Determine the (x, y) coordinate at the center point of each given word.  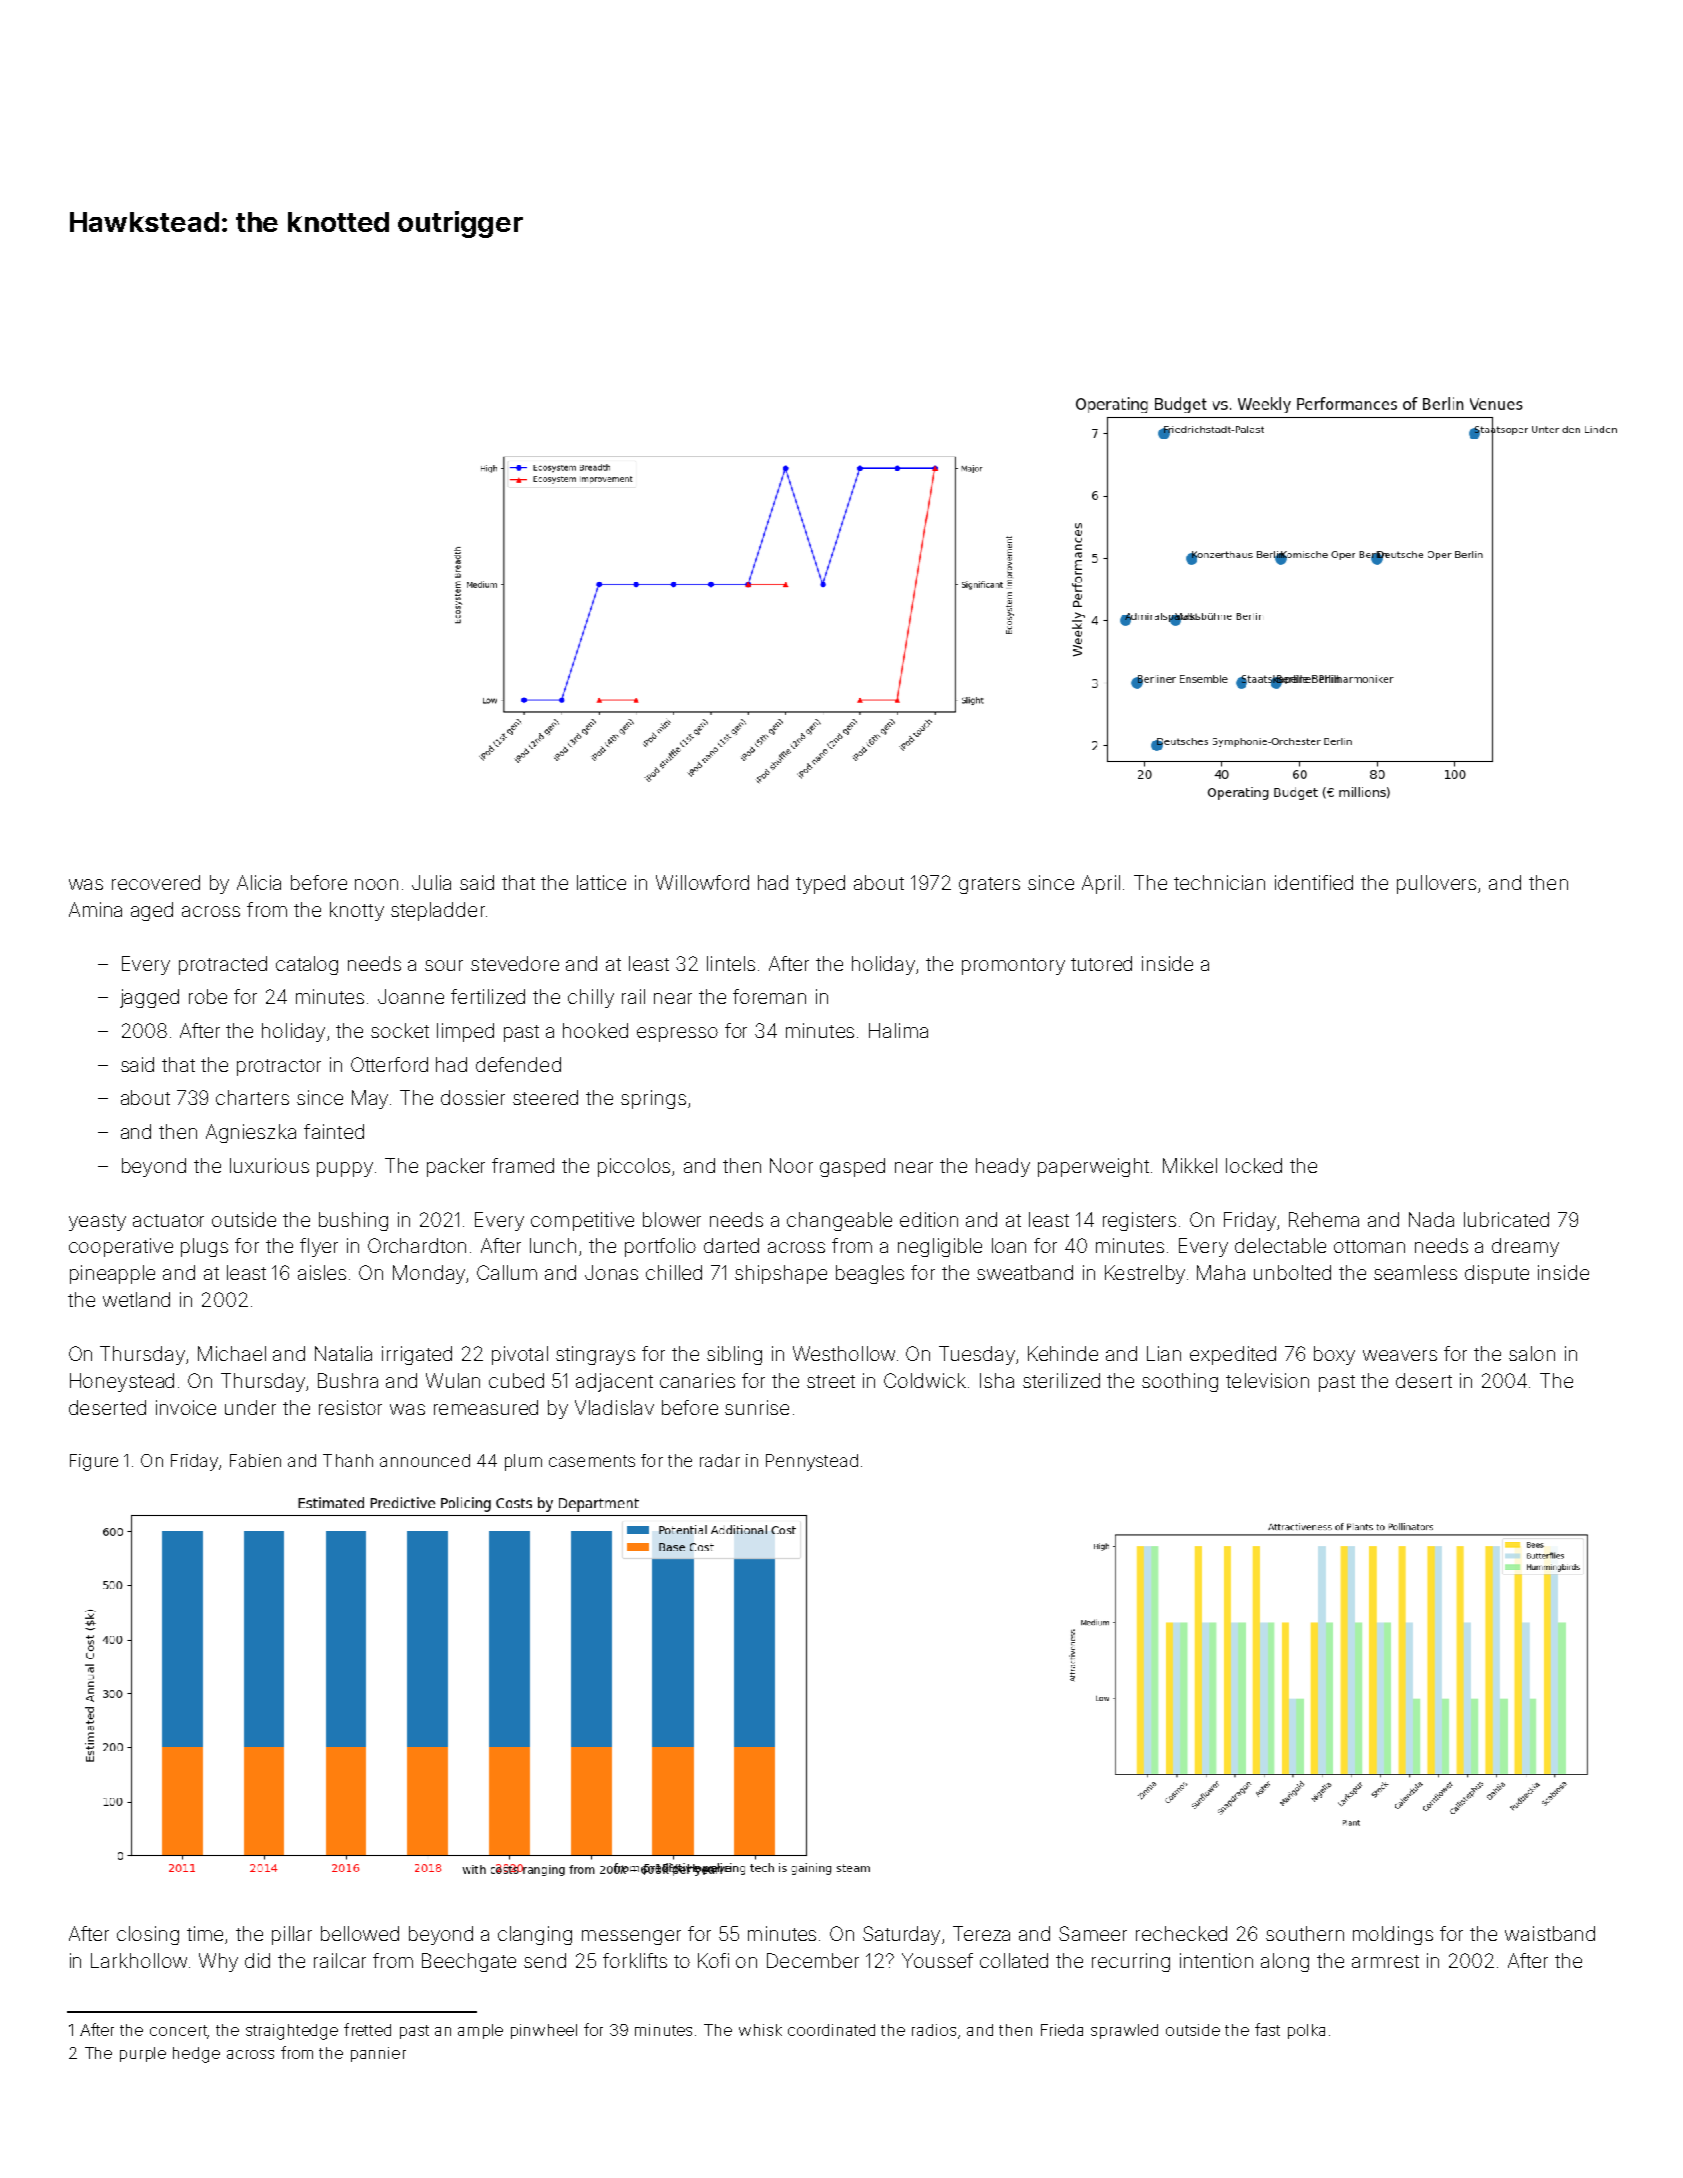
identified (1314, 882)
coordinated (831, 2030)
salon (1532, 1353)
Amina (95, 909)
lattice (601, 882)
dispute (1497, 1274)
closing (148, 1935)
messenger (631, 1937)
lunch (553, 1245)
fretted (367, 2029)
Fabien (255, 1460)
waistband (1550, 1933)
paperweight (1093, 1167)
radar (720, 1460)
